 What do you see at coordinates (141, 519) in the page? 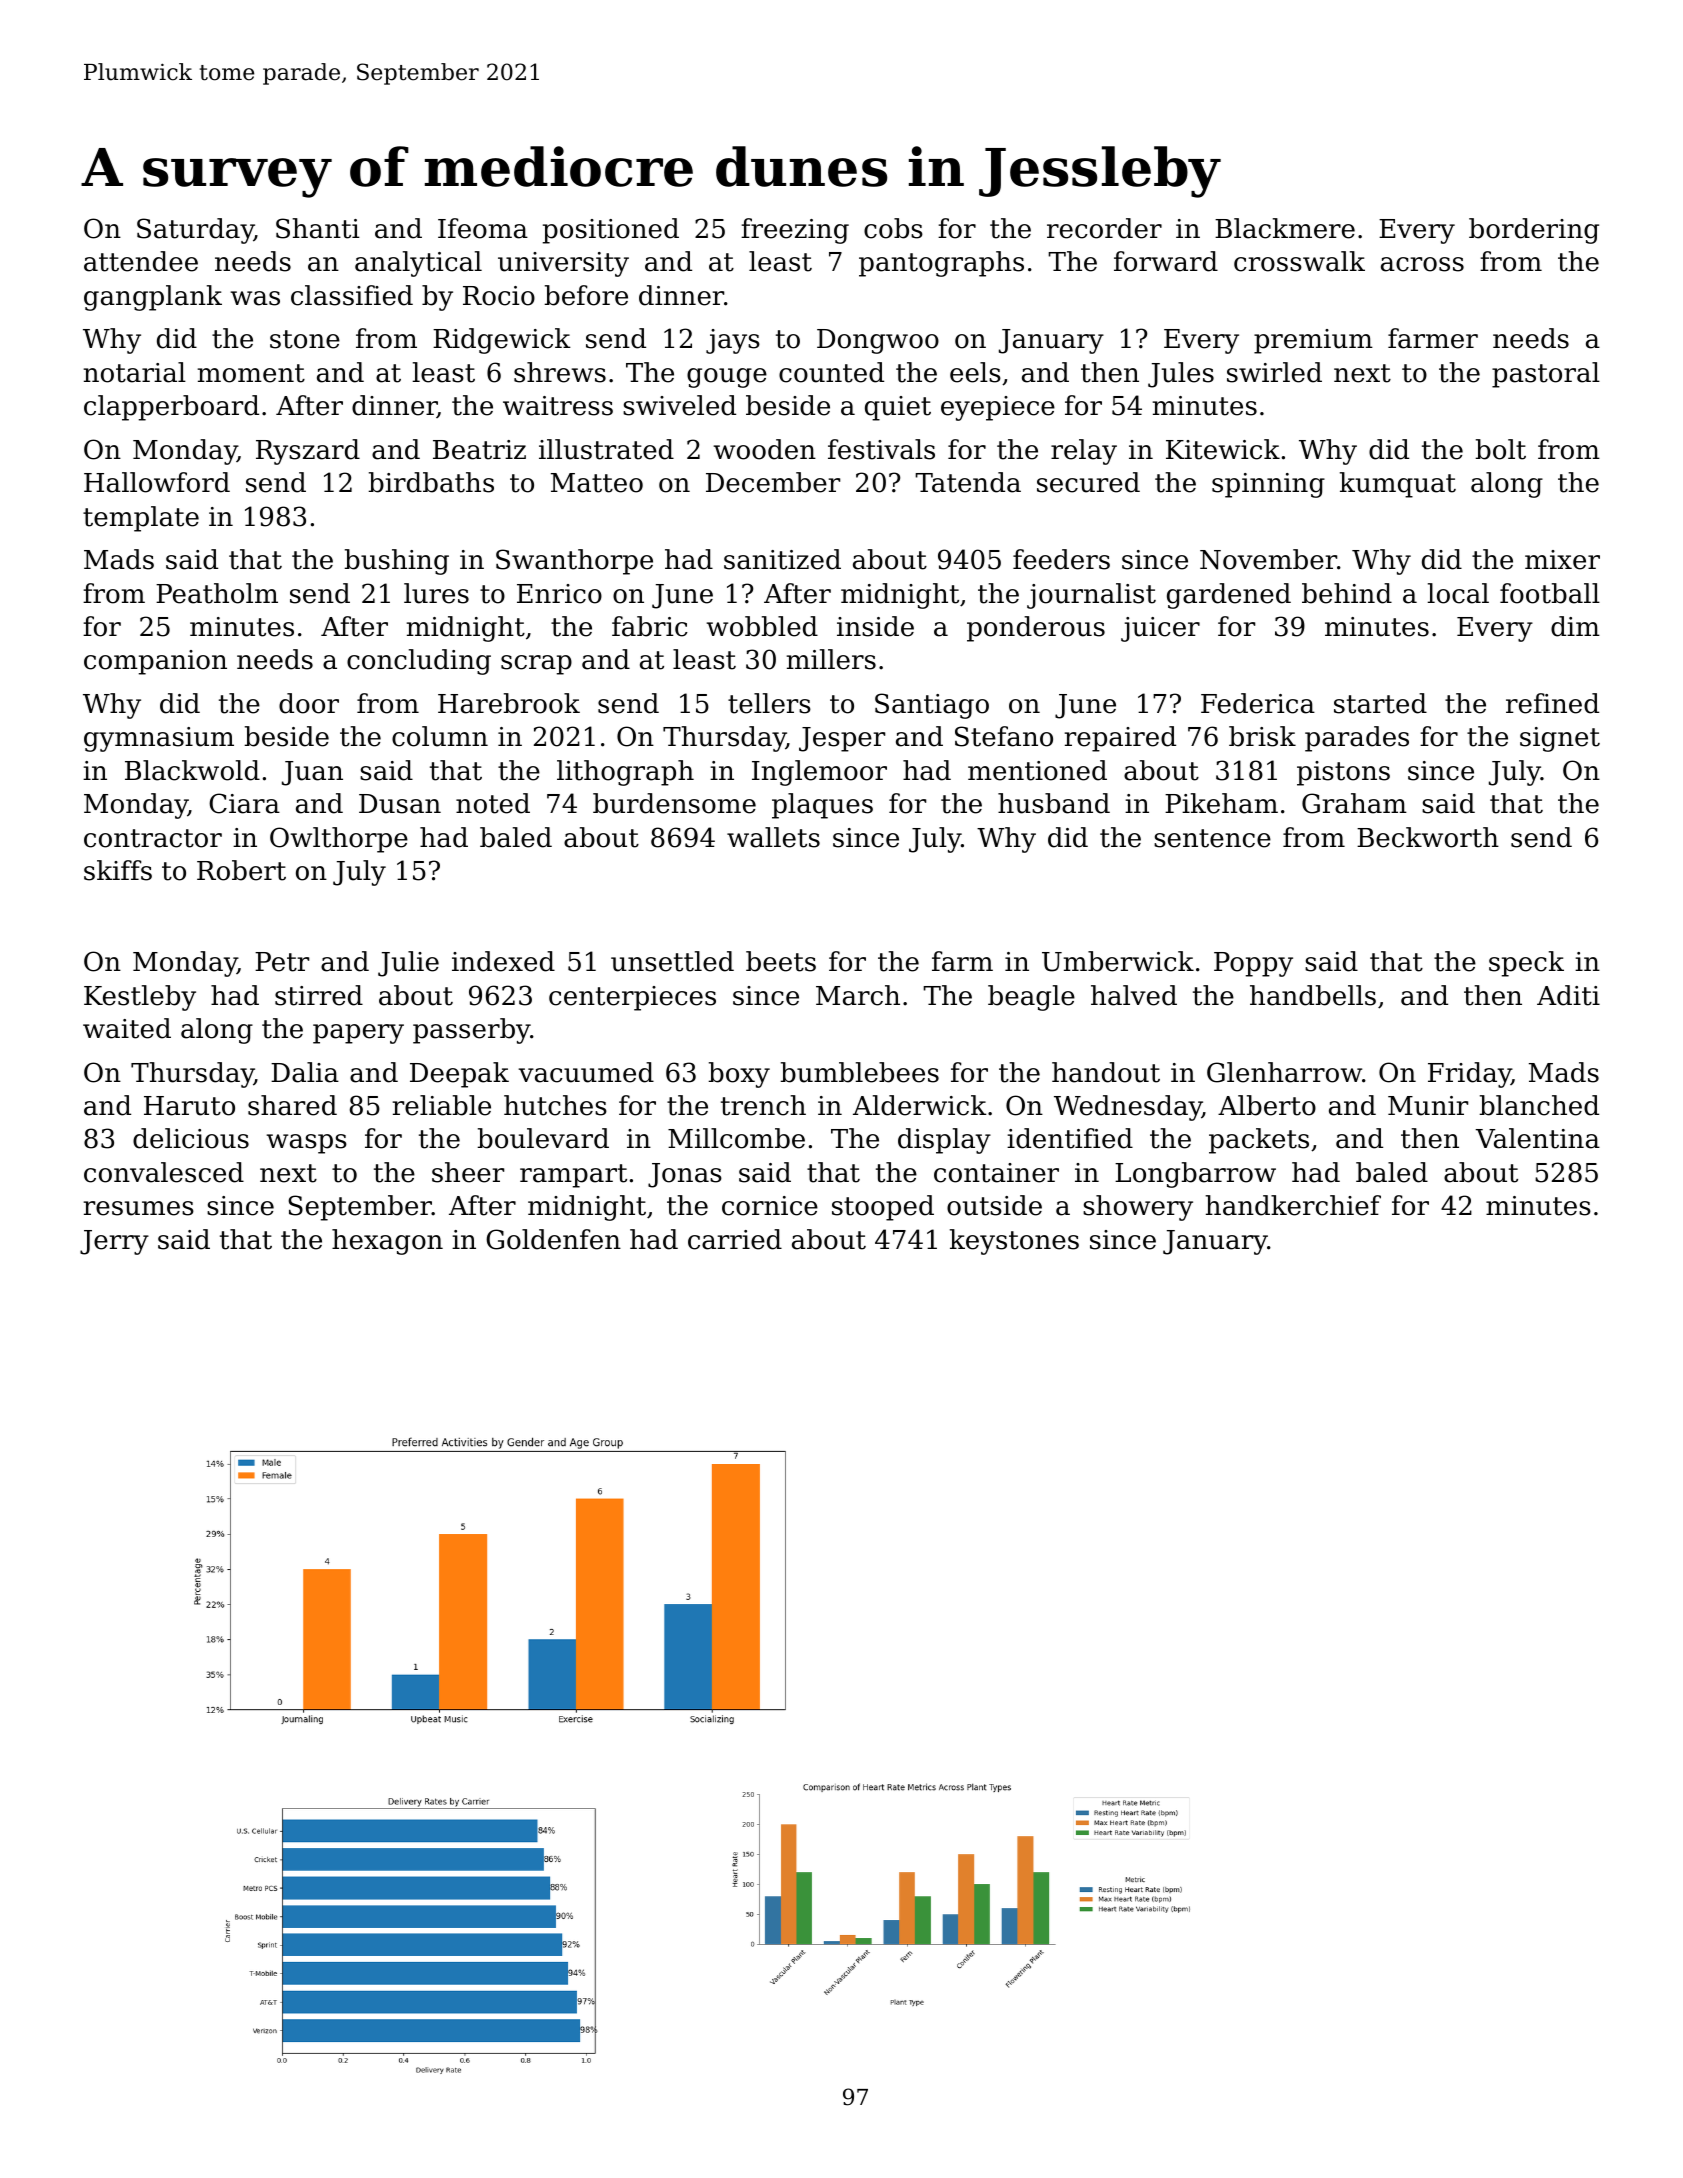
I see `template` at bounding box center [141, 519].
